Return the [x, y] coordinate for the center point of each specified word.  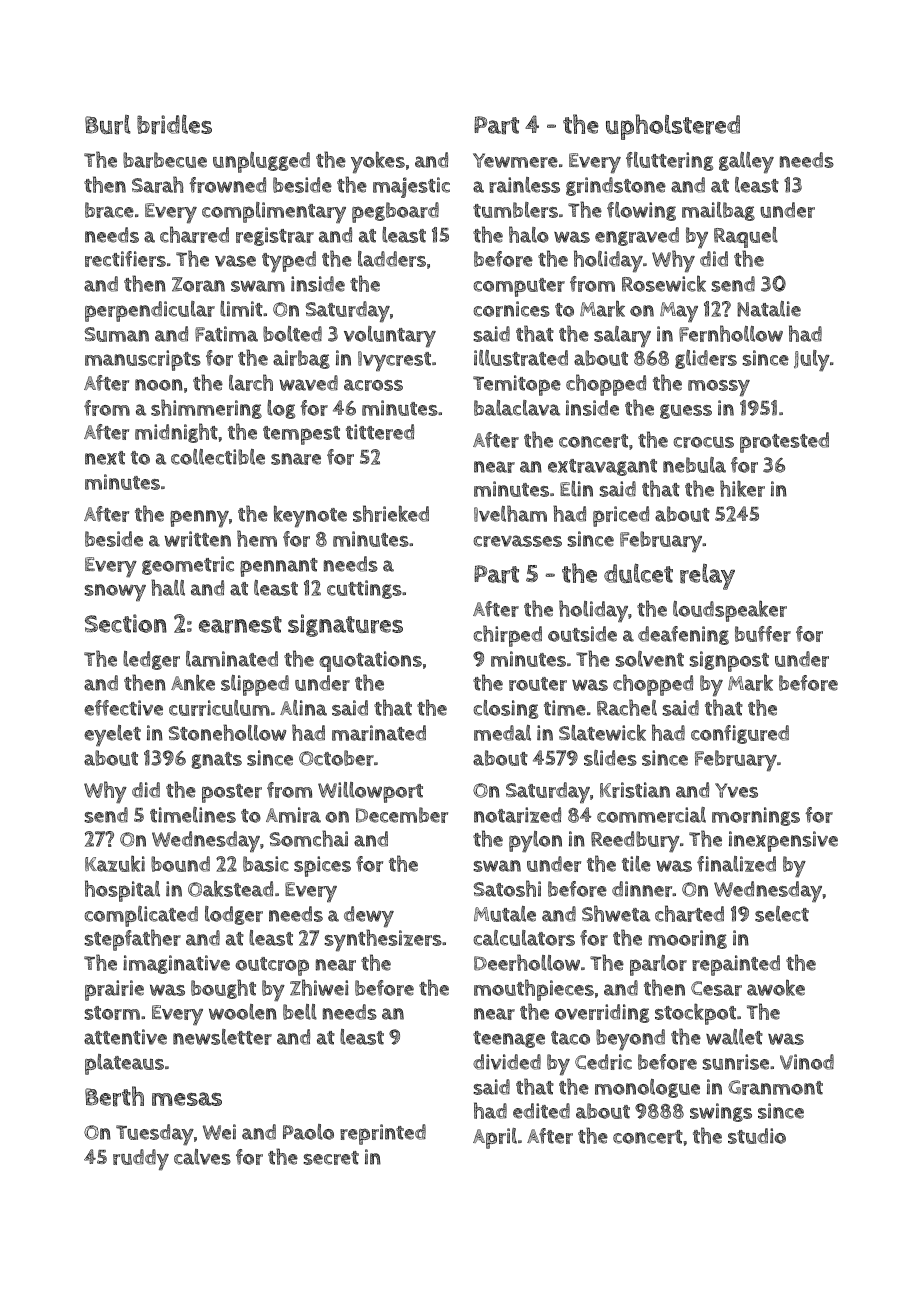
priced [621, 516]
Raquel [746, 237]
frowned [227, 185]
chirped [508, 636]
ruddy [141, 1160]
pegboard [395, 212]
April [495, 1138]
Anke [193, 682]
